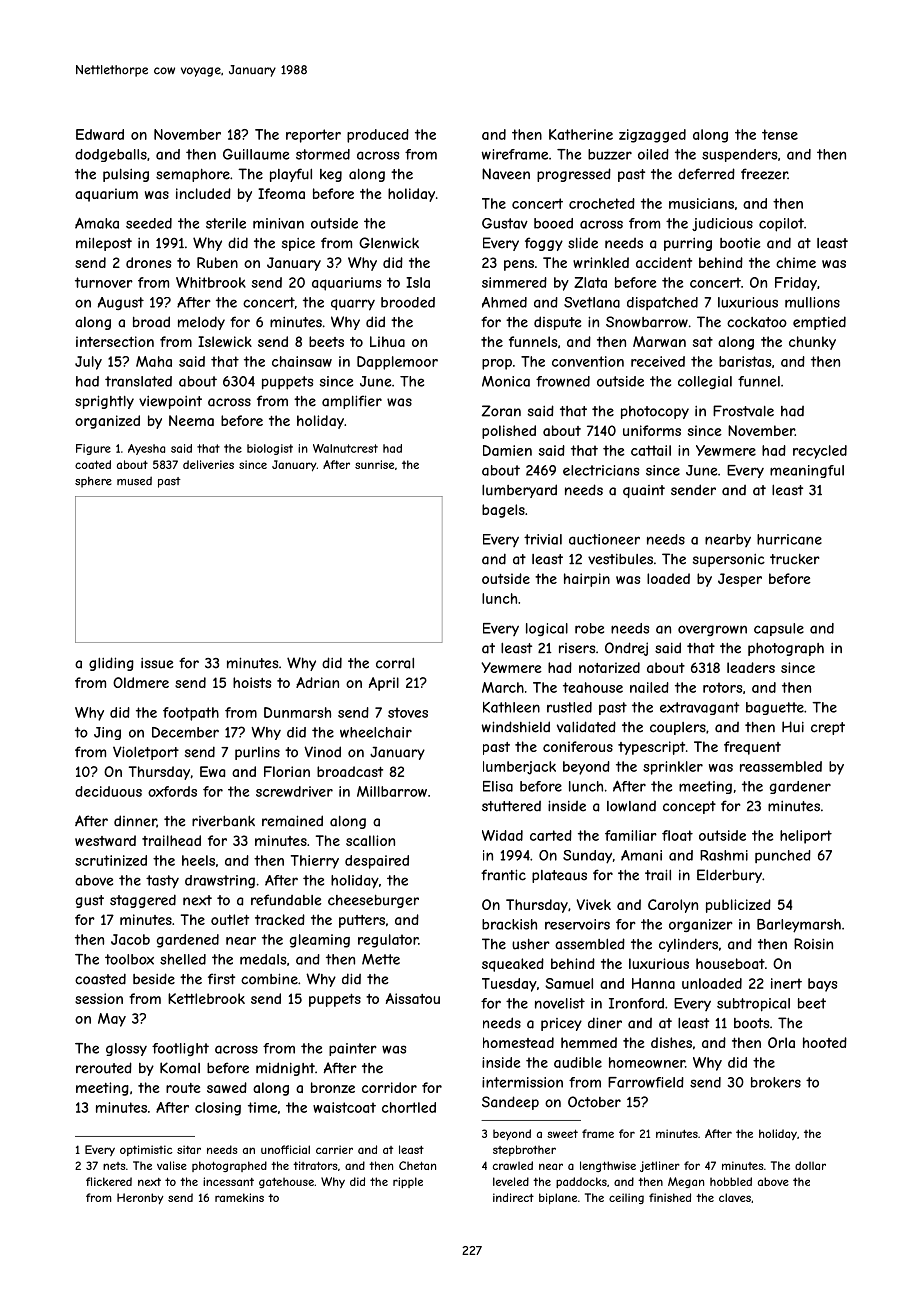 This screenshot has width=924, height=1308. What do you see at coordinates (126, 1049) in the screenshot?
I see `glossy` at bounding box center [126, 1049].
